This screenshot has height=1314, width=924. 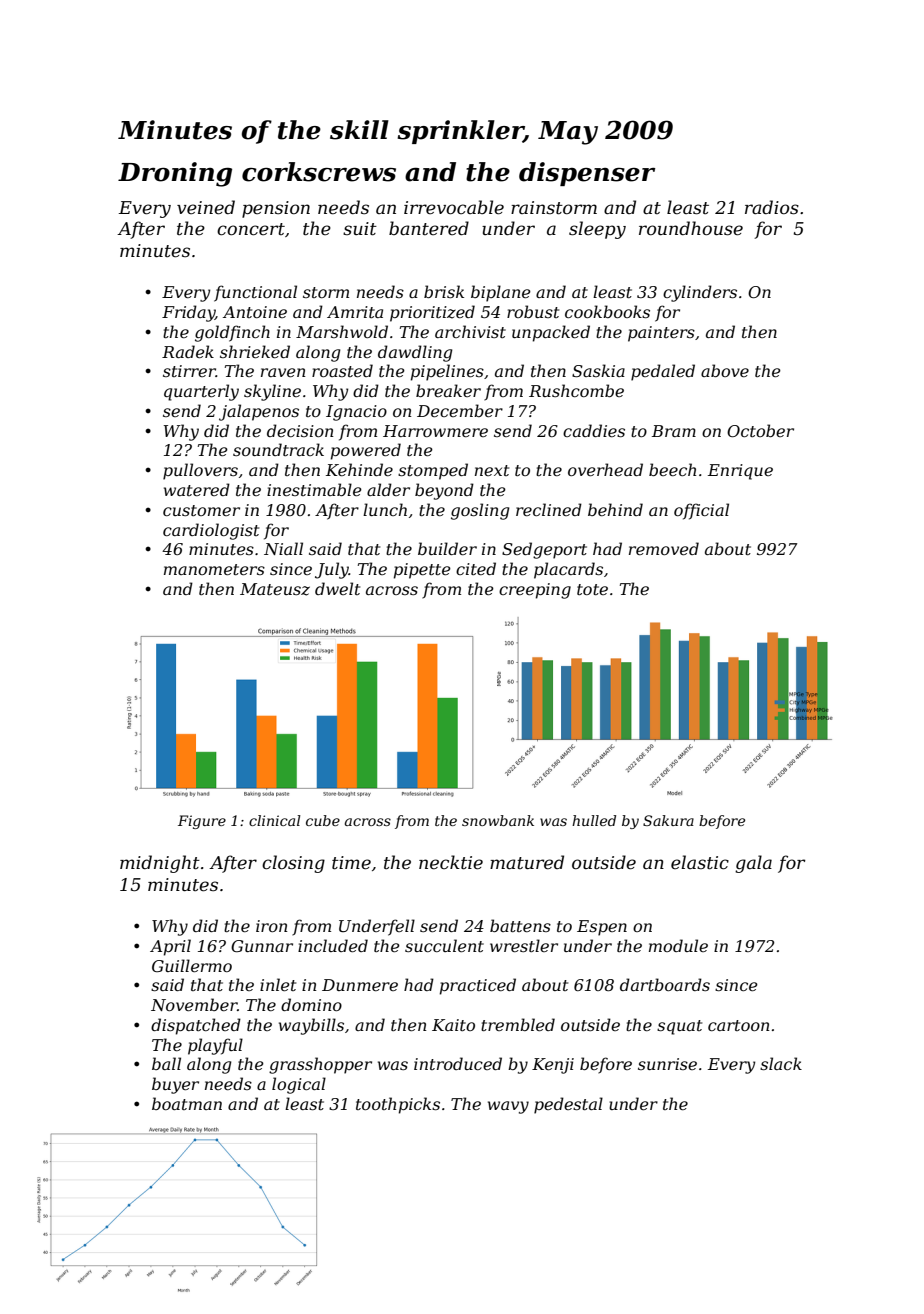 I want to click on hulled, so click(x=594, y=820).
